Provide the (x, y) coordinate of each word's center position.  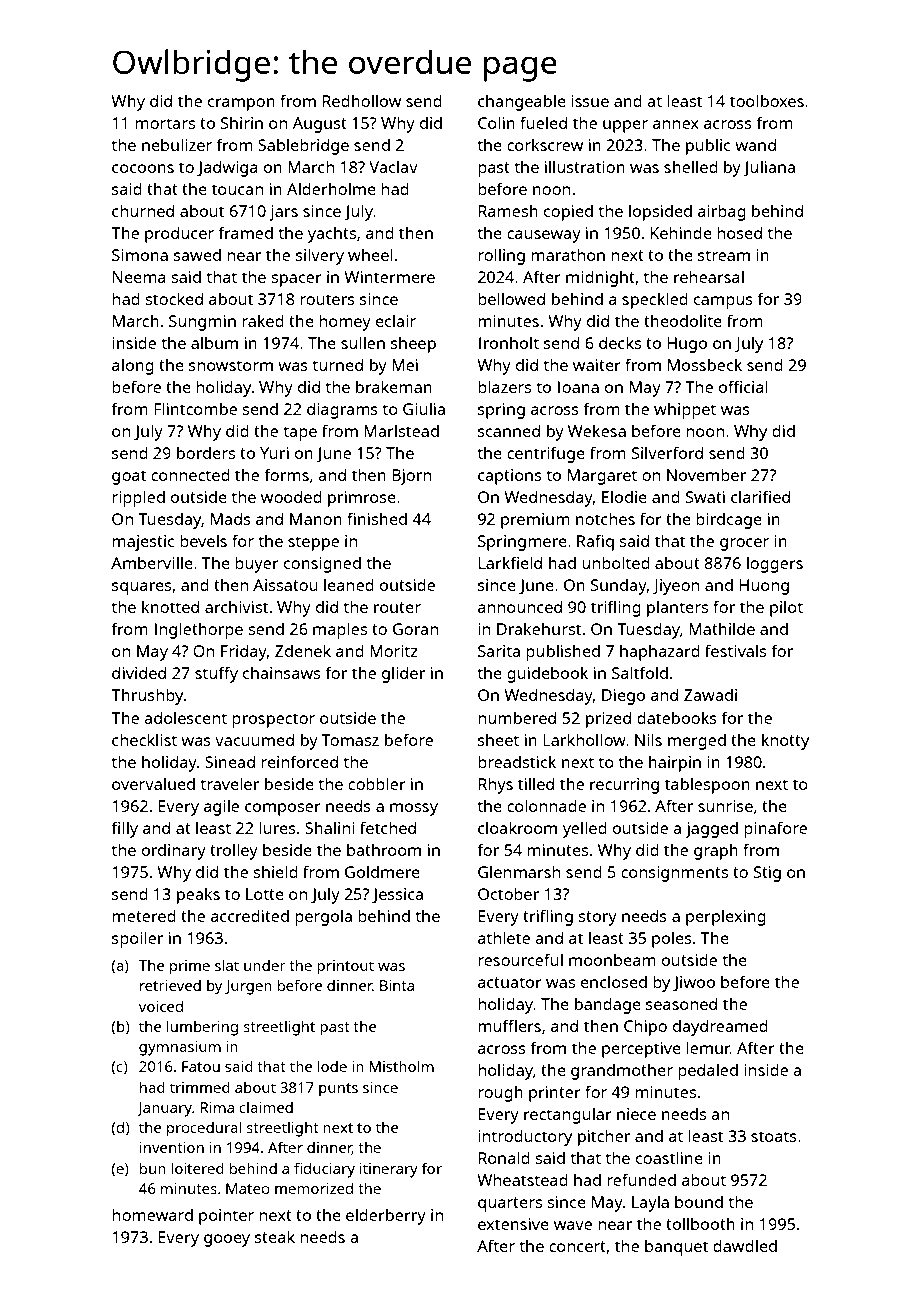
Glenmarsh (519, 871)
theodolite (683, 320)
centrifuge (546, 454)
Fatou (201, 1066)
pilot (786, 608)
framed (246, 232)
